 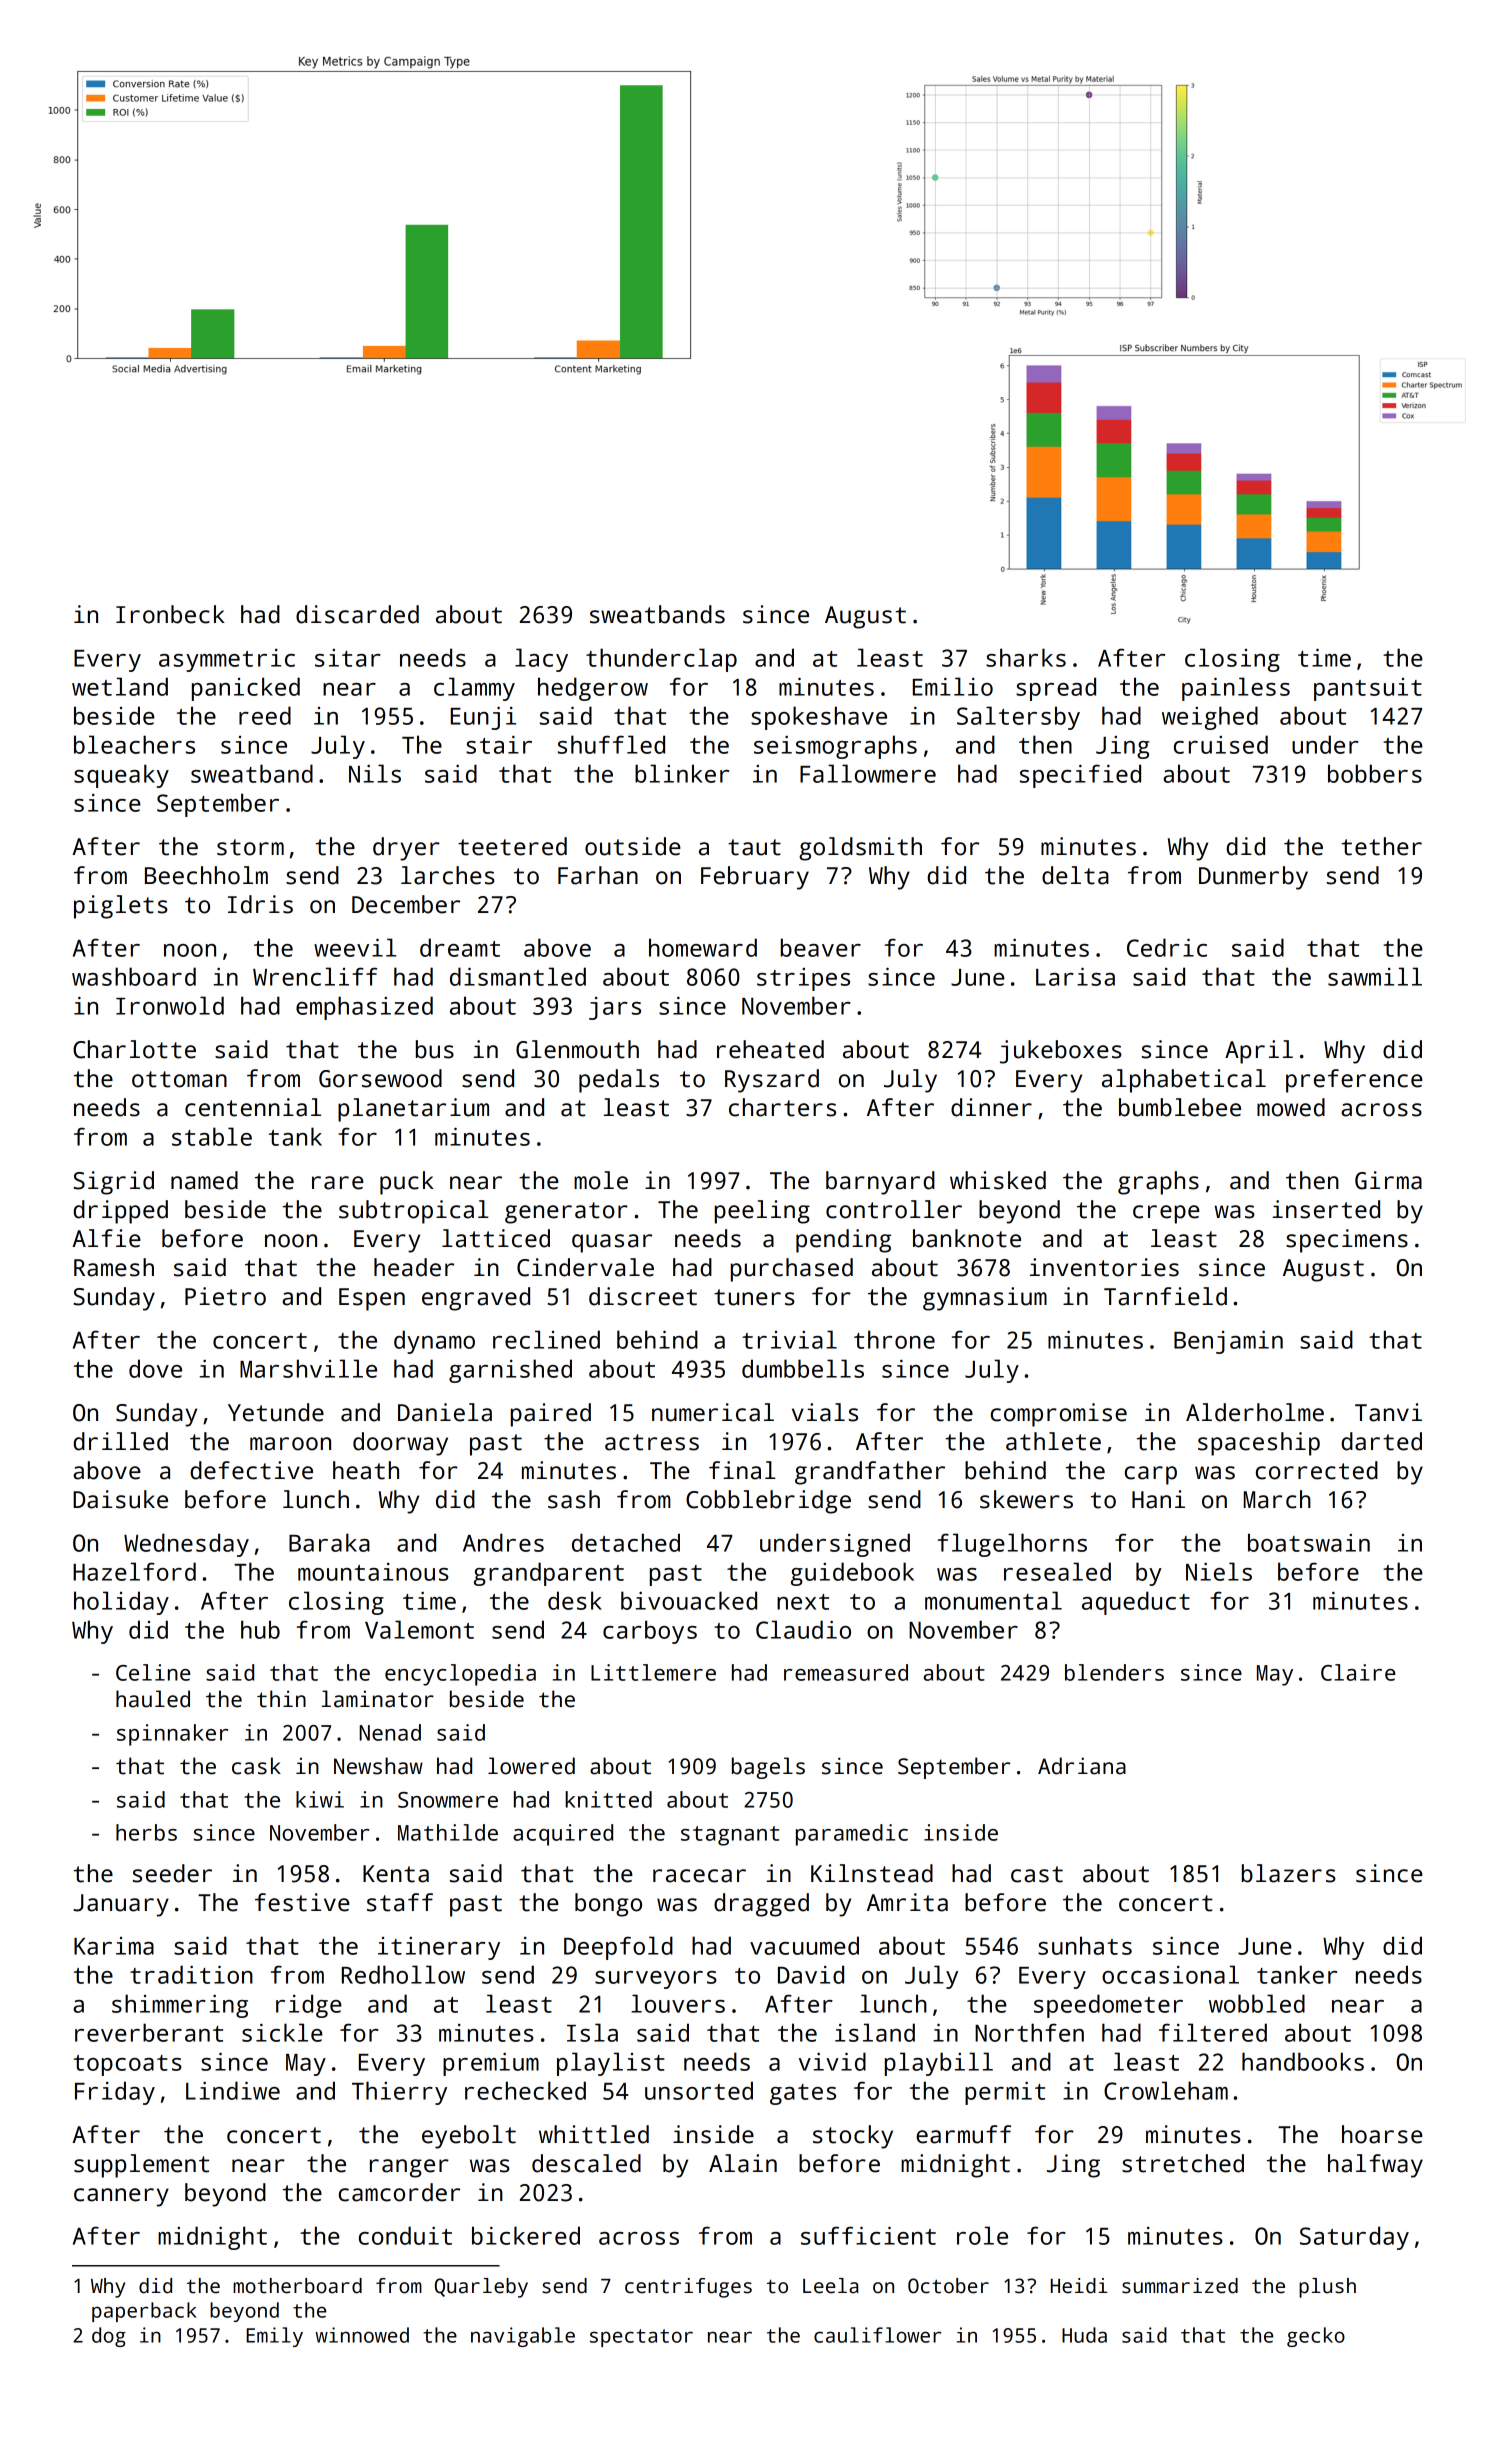 I want to click on washboard, so click(x=134, y=976).
